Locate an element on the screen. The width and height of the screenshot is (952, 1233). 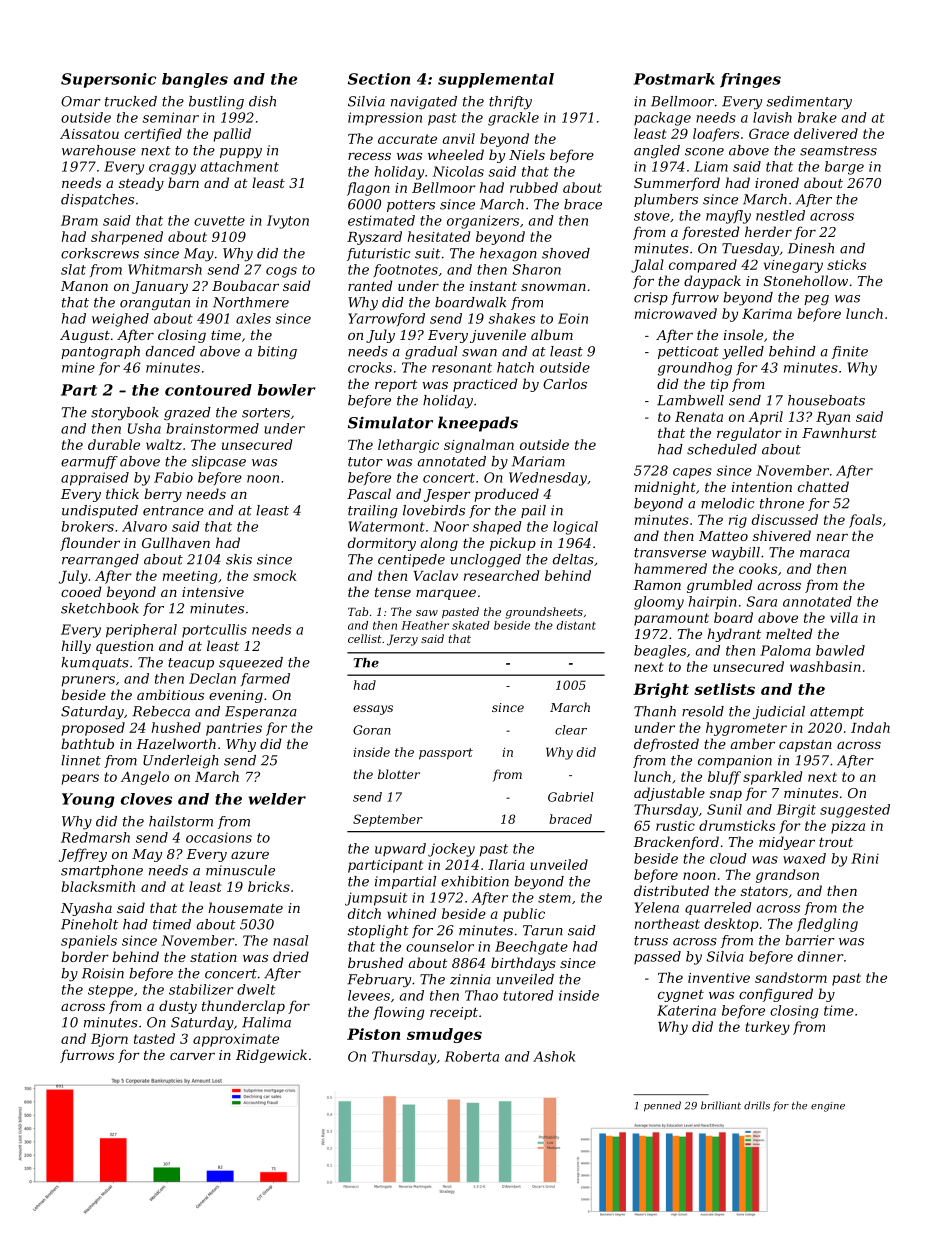
compared is located at coordinates (703, 266).
